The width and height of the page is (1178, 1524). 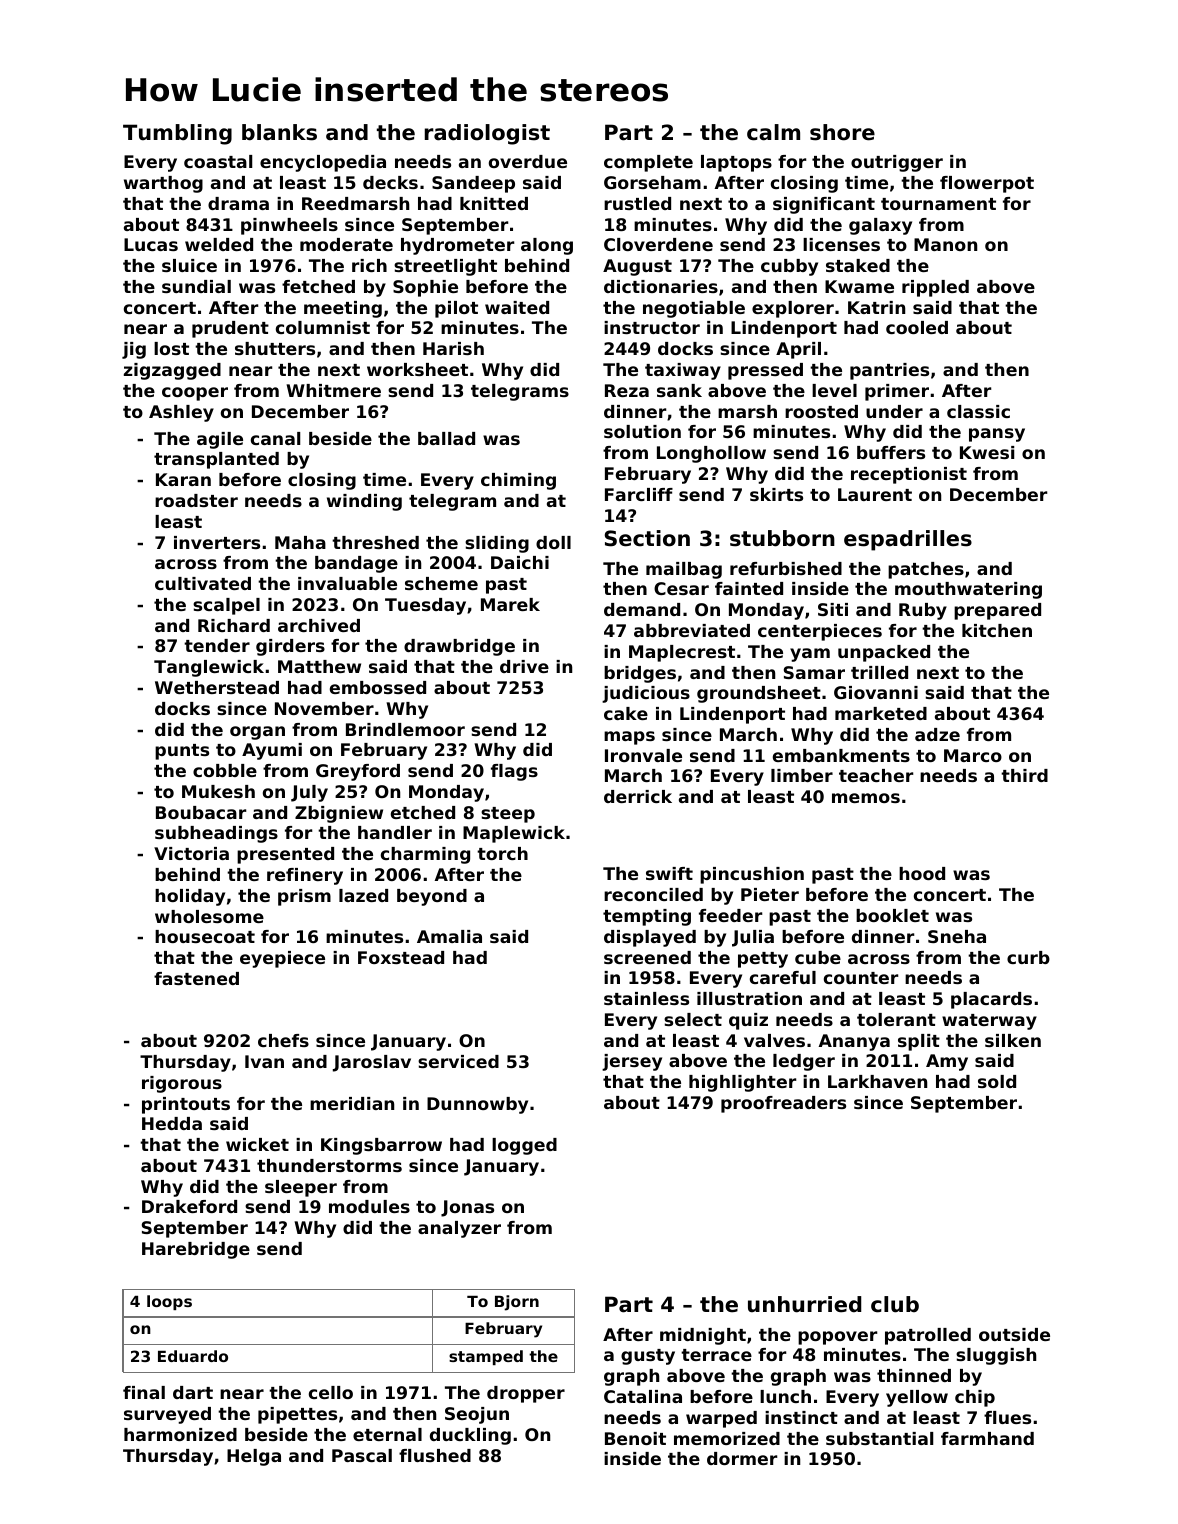 I want to click on rigorous, so click(x=182, y=1084).
